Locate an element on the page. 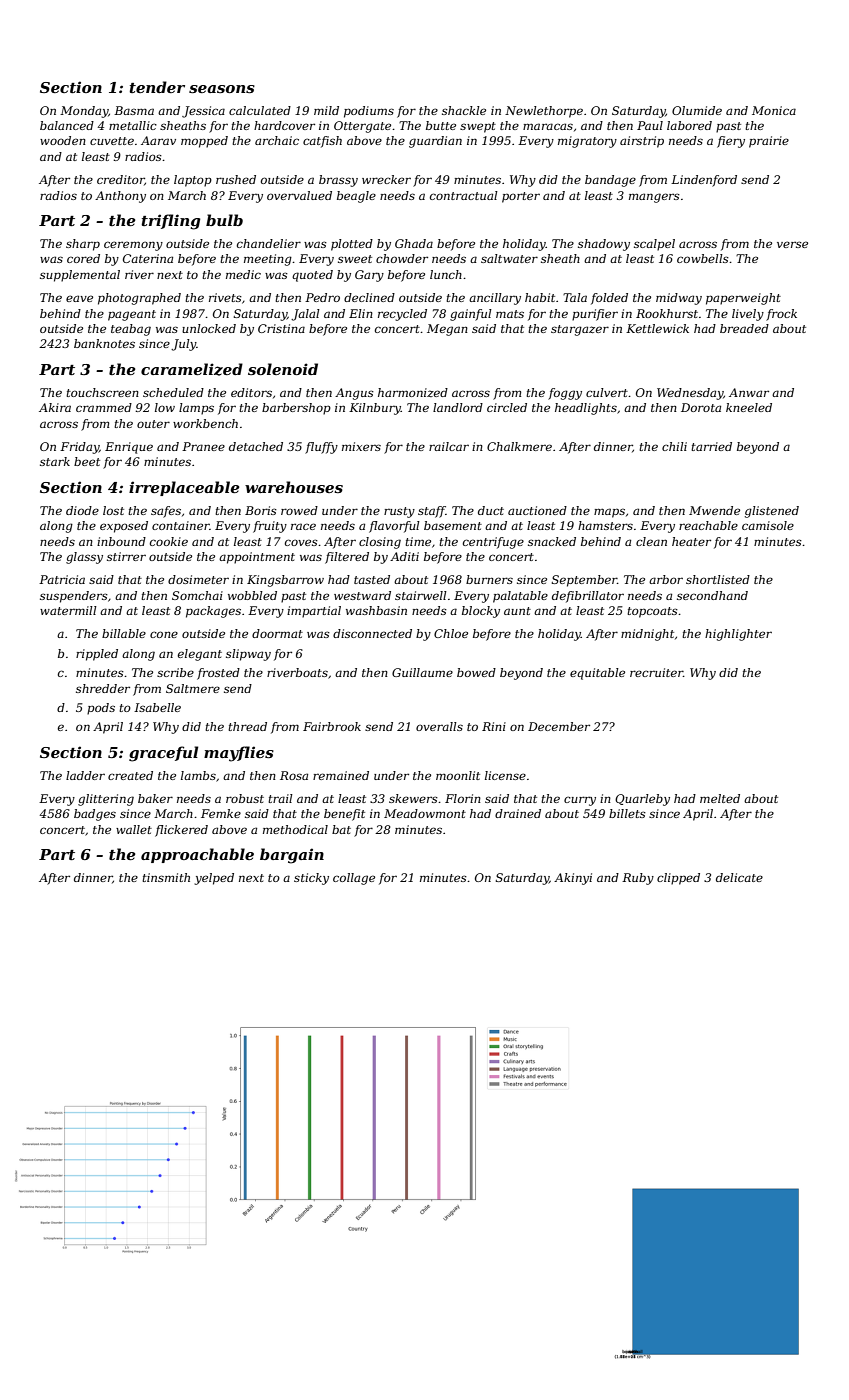  prairie is located at coordinates (769, 142).
